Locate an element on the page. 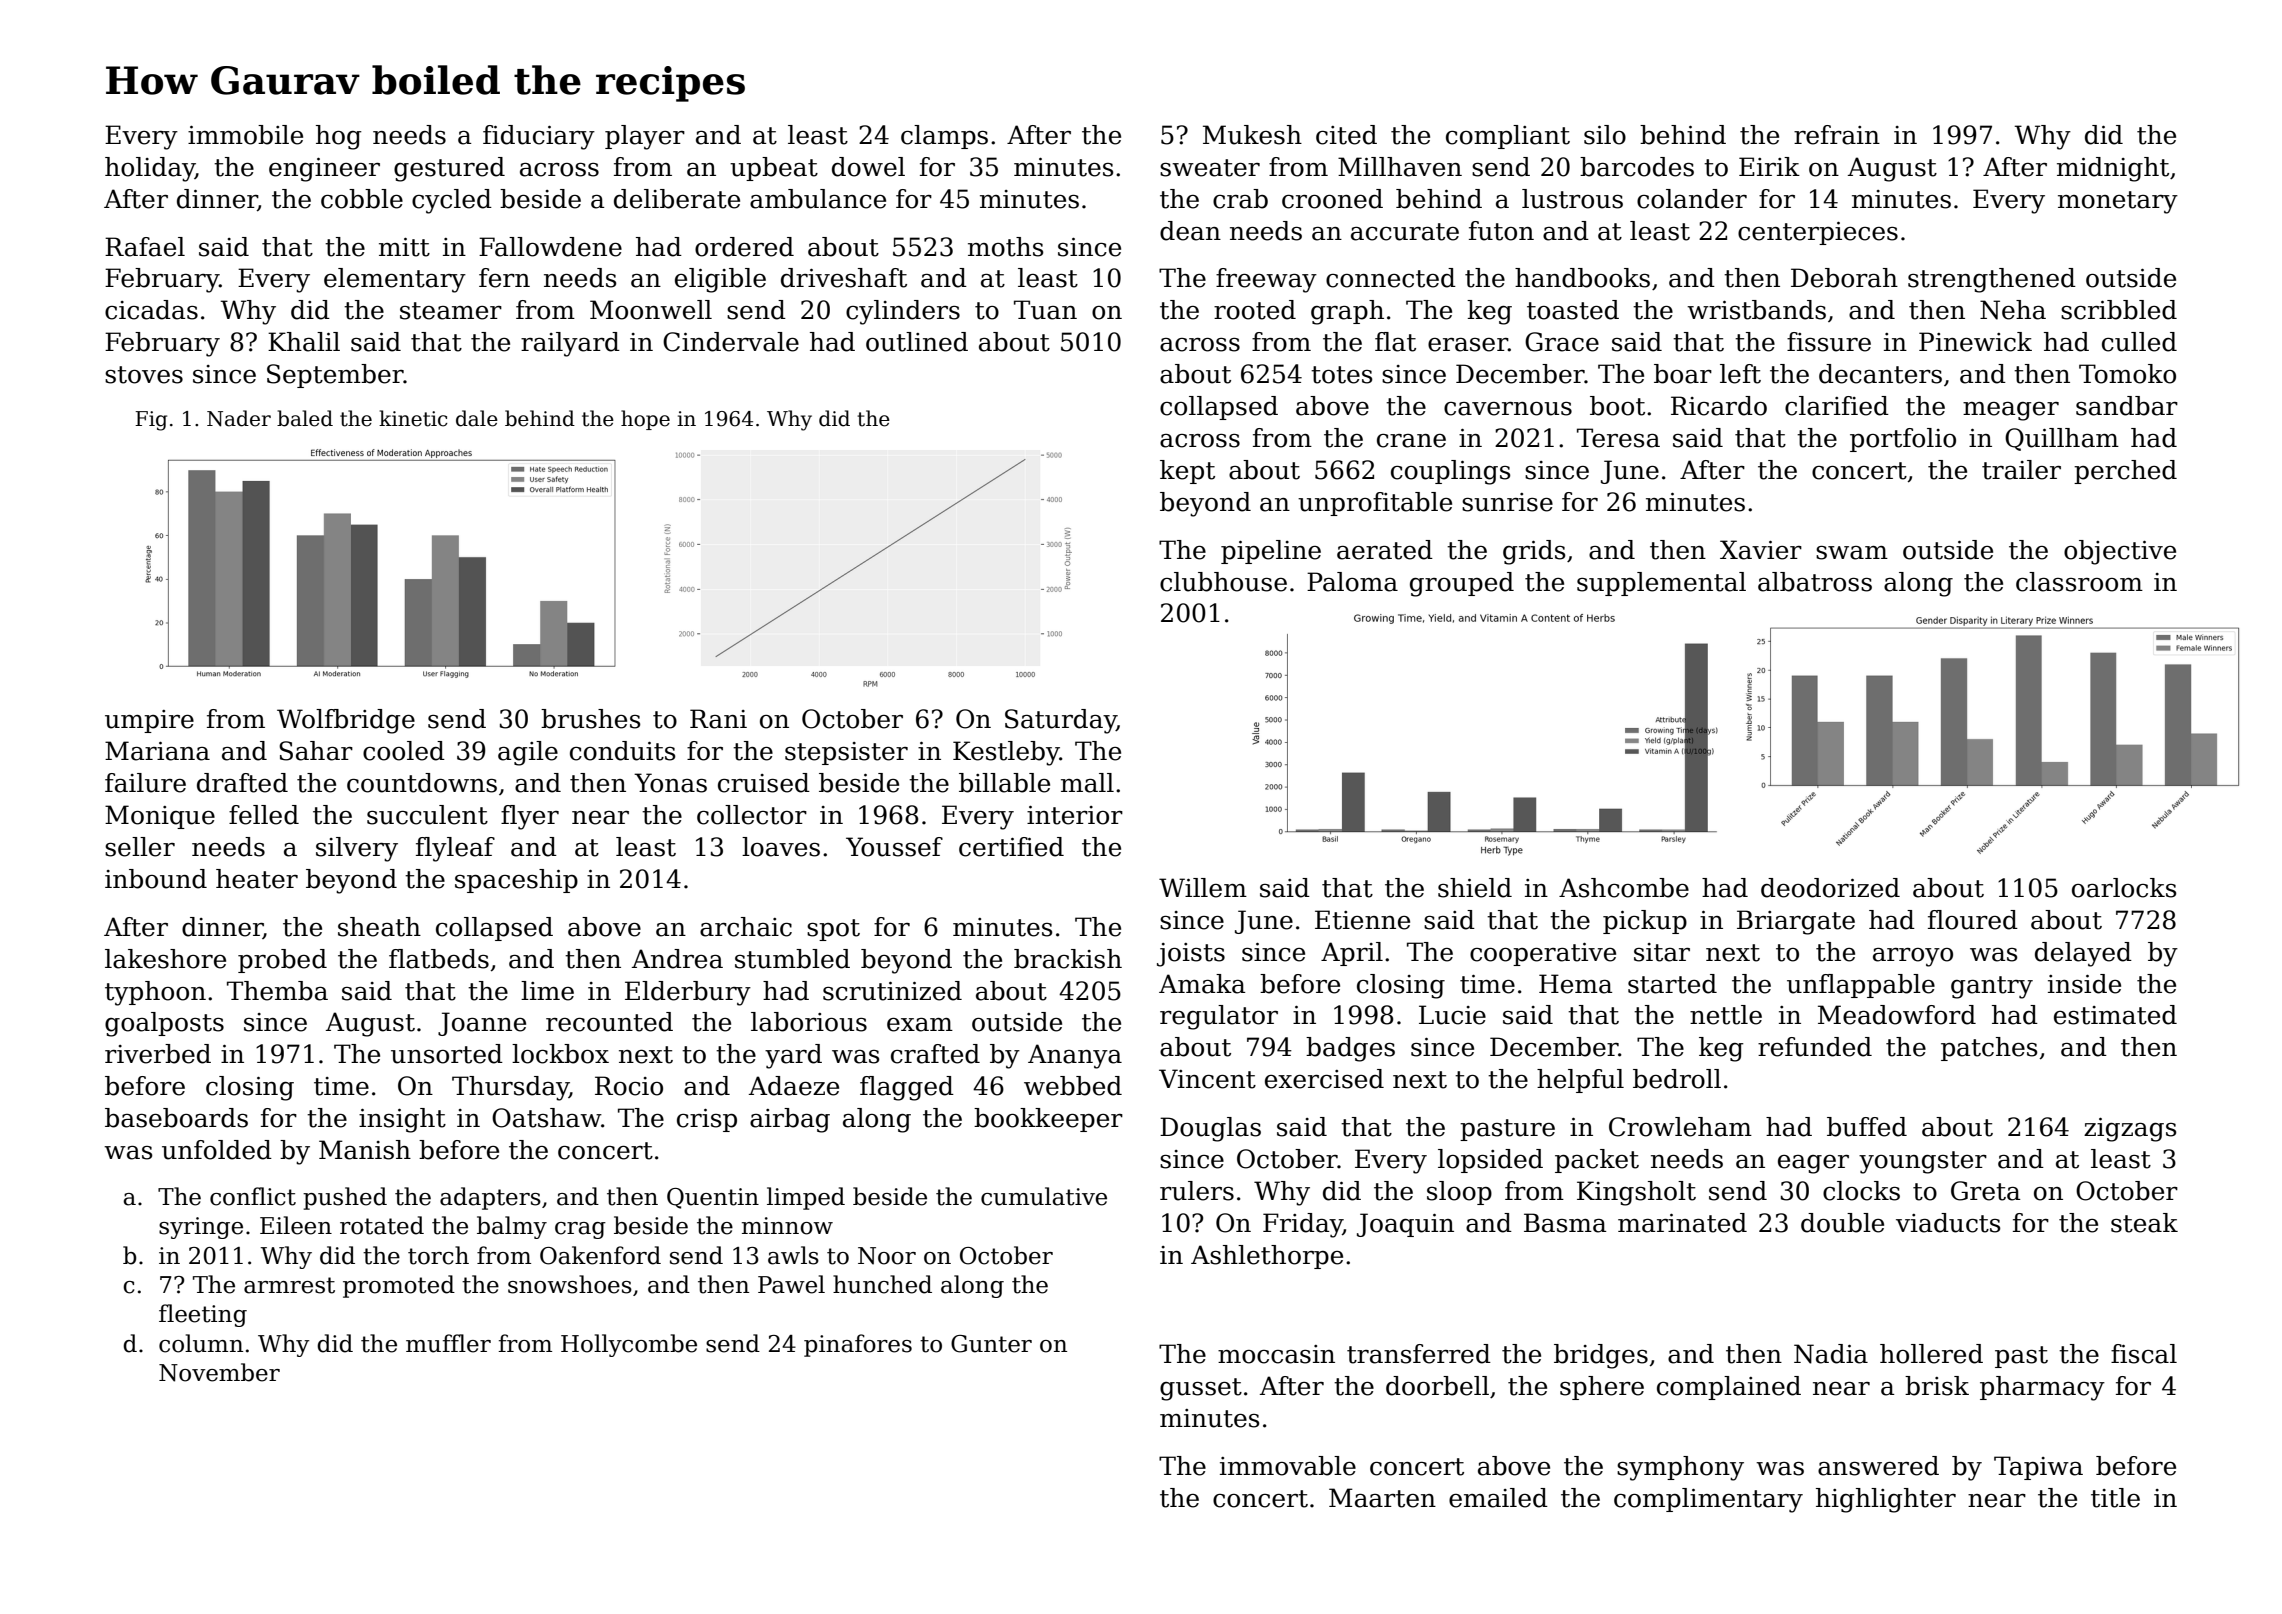 The height and width of the page is (1614, 2282). baled is located at coordinates (305, 418).
